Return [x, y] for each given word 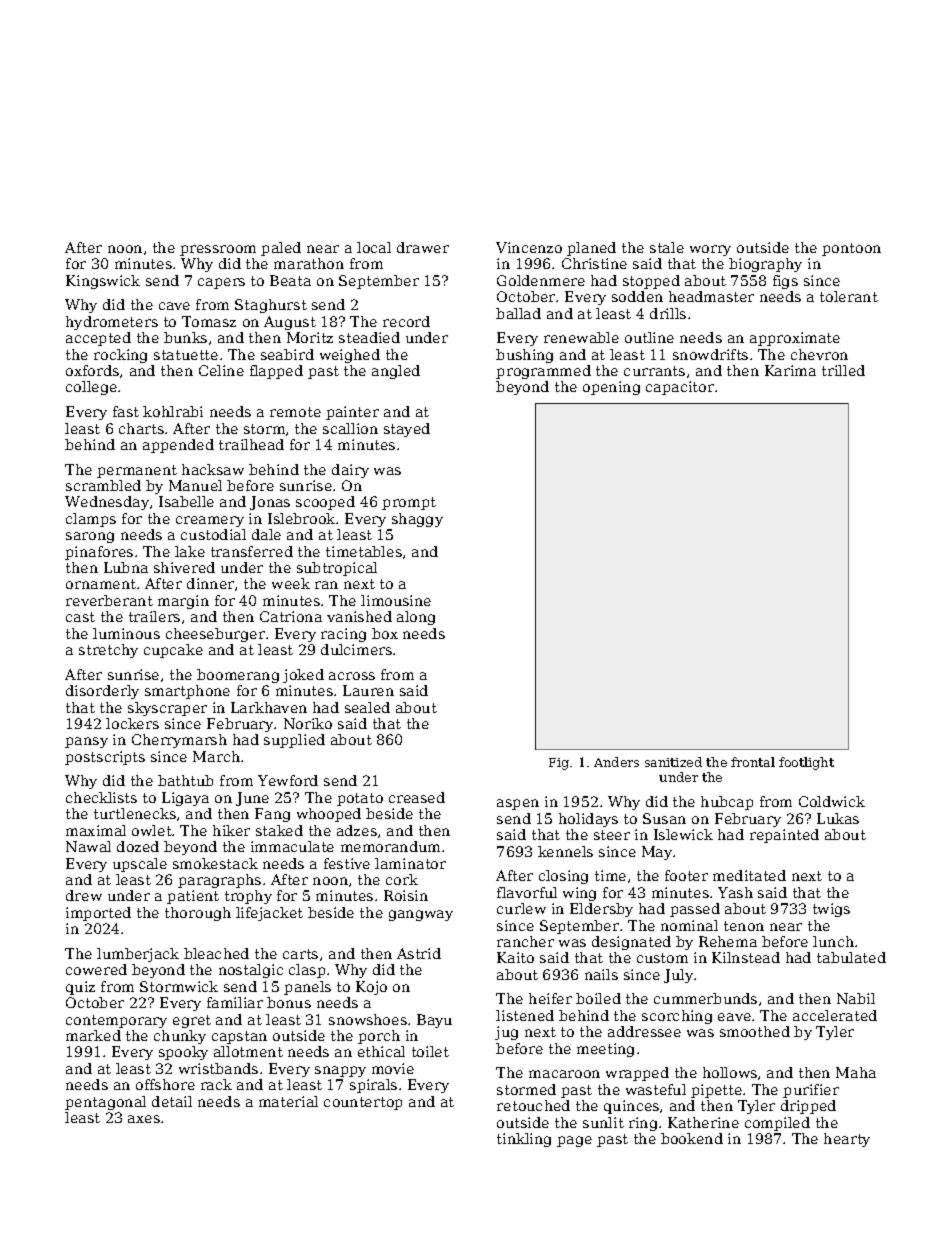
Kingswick [103, 282]
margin [183, 602]
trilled [843, 370]
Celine [221, 370]
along [416, 618]
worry [710, 250]
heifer [550, 998]
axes [144, 1119]
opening [611, 388]
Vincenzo [529, 247]
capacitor [680, 388]
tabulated [851, 957]
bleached [216, 953]
